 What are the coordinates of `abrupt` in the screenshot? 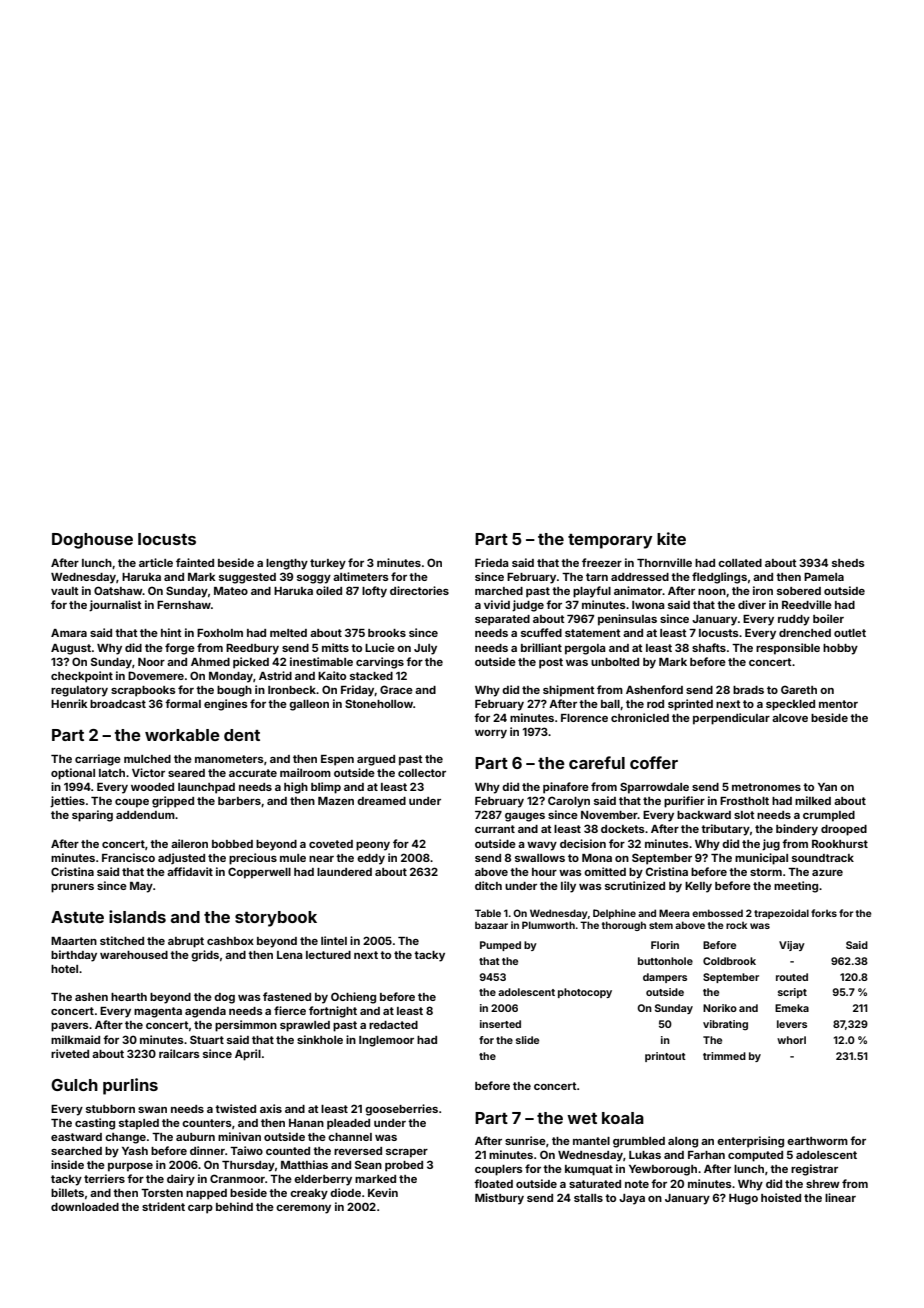 It's located at (186, 942).
